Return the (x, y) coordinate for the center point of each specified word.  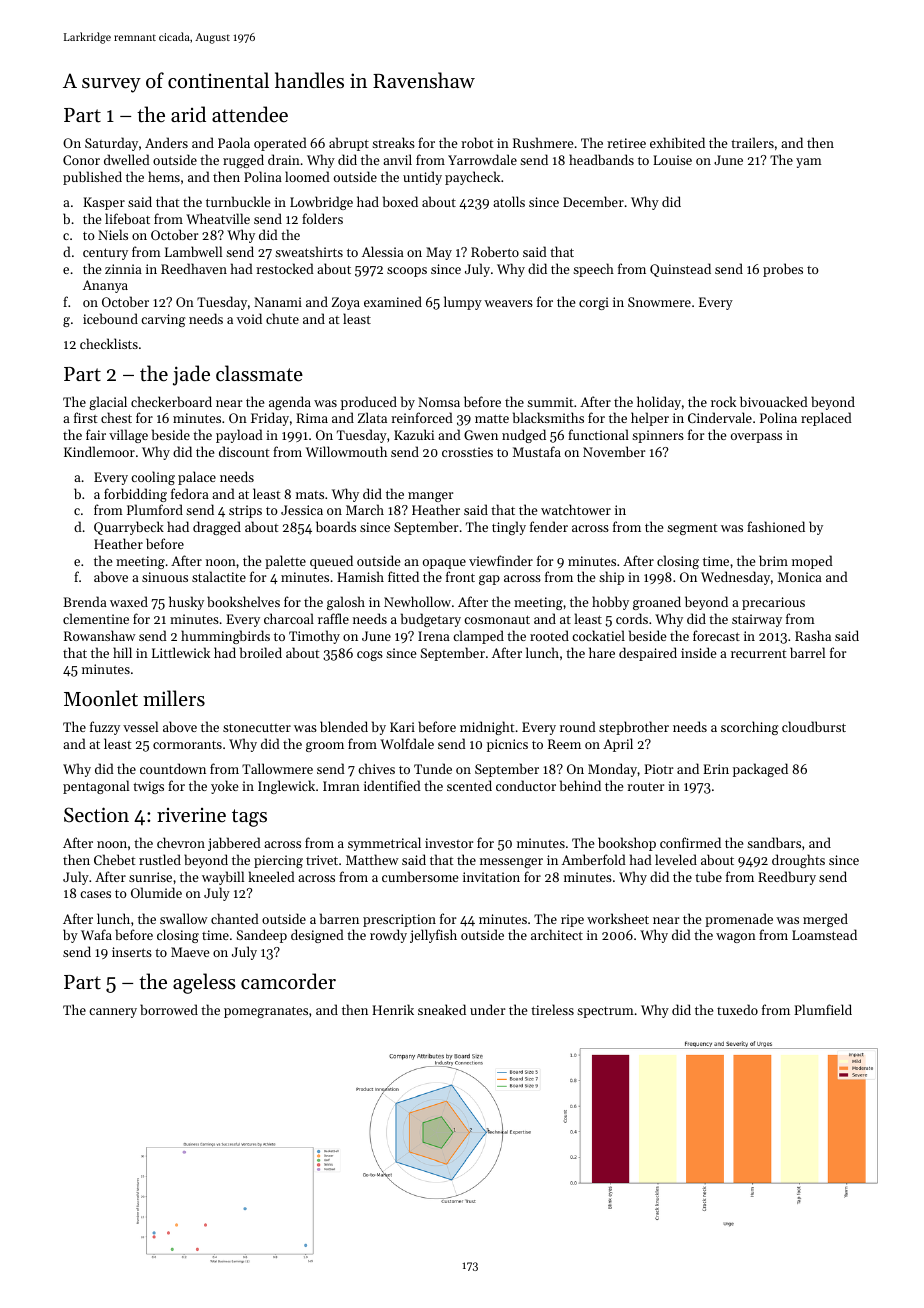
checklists (109, 343)
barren (339, 918)
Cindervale (720, 417)
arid (188, 114)
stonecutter (257, 727)
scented (469, 785)
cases (95, 894)
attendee (250, 114)
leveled (676, 859)
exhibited (677, 142)
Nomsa (439, 402)
